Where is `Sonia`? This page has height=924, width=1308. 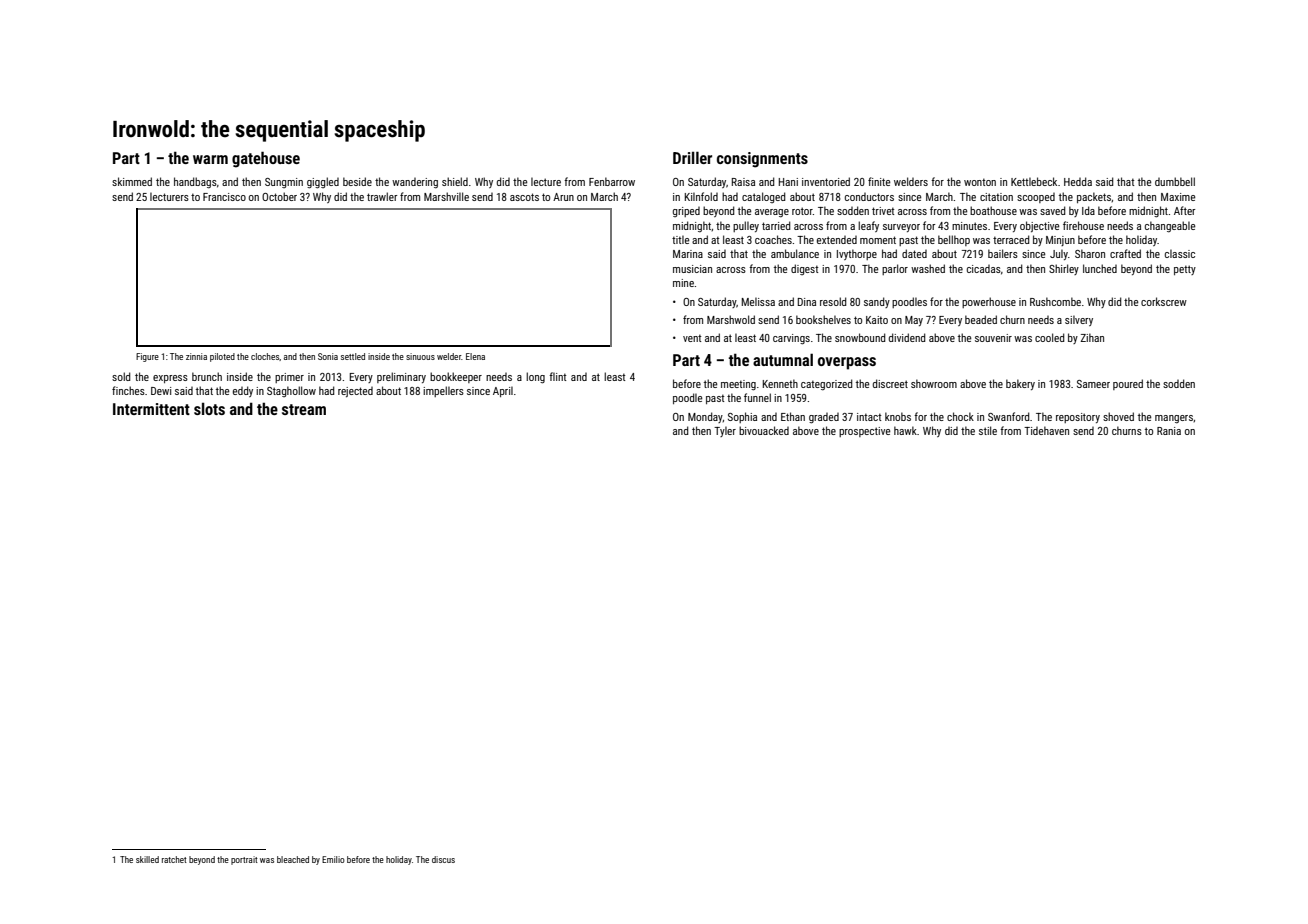 Sonia is located at coordinates (328, 356).
